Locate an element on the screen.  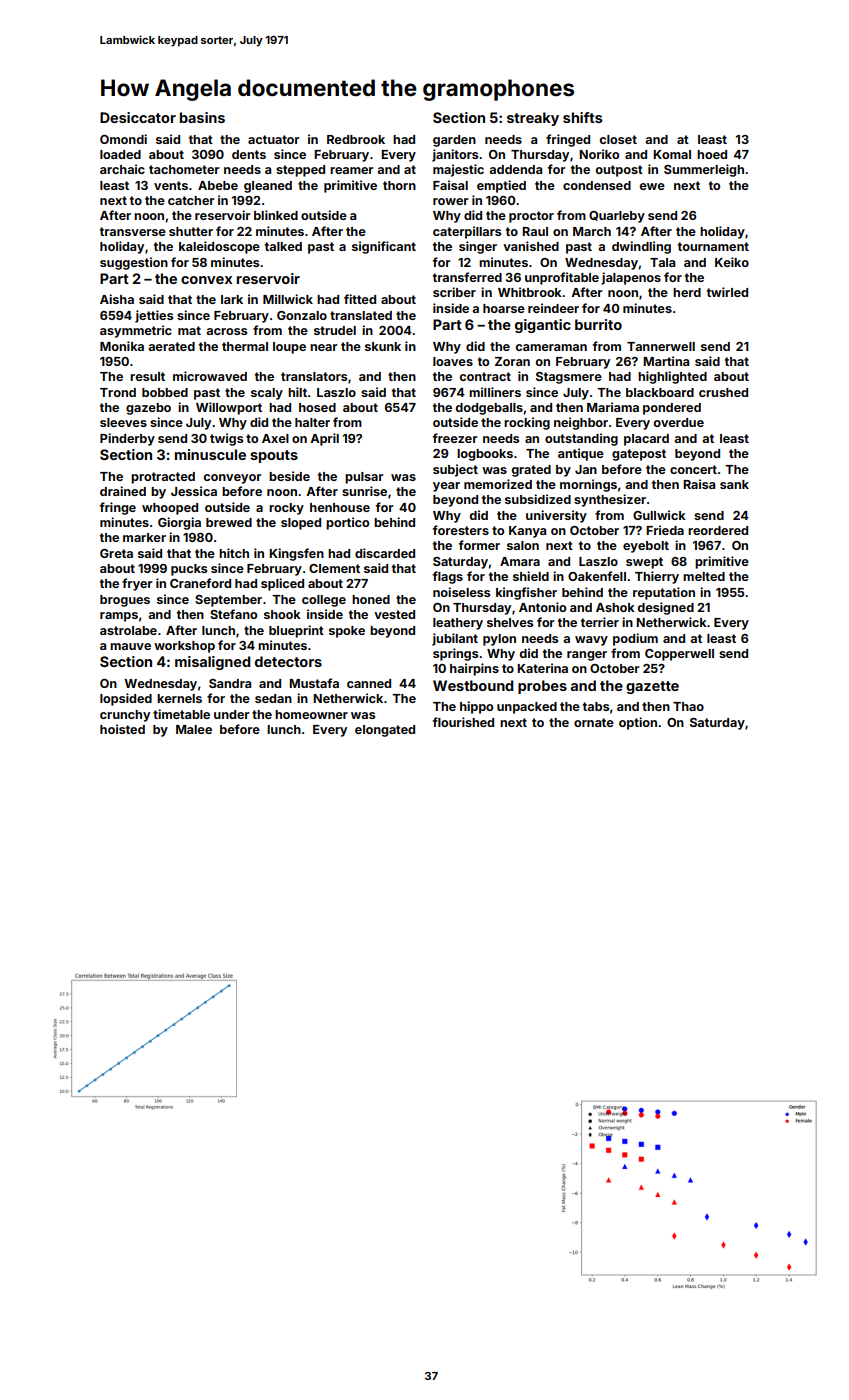
homeowner is located at coordinates (311, 714).
